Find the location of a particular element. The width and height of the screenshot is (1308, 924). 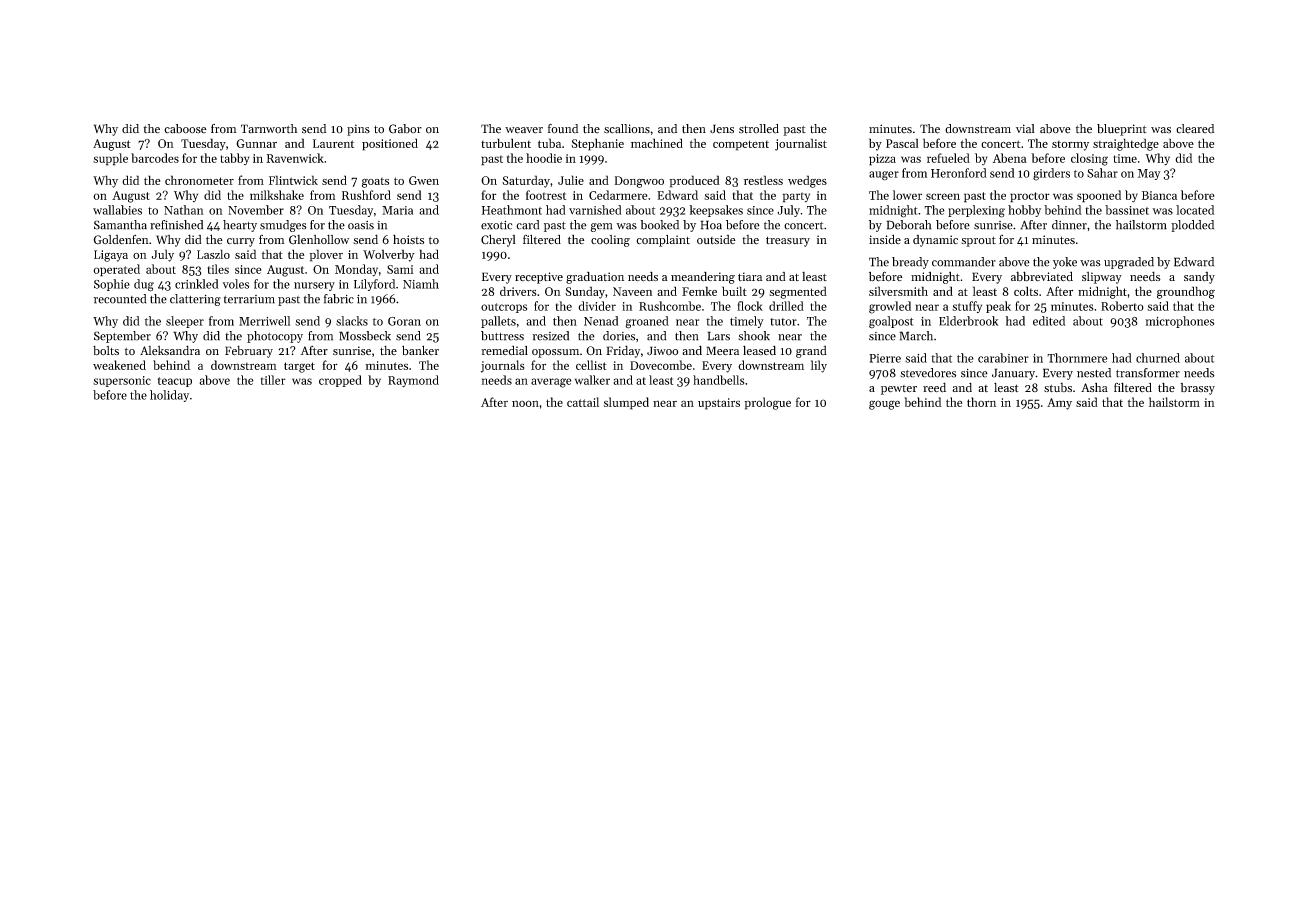

microphones is located at coordinates (1179, 322).
